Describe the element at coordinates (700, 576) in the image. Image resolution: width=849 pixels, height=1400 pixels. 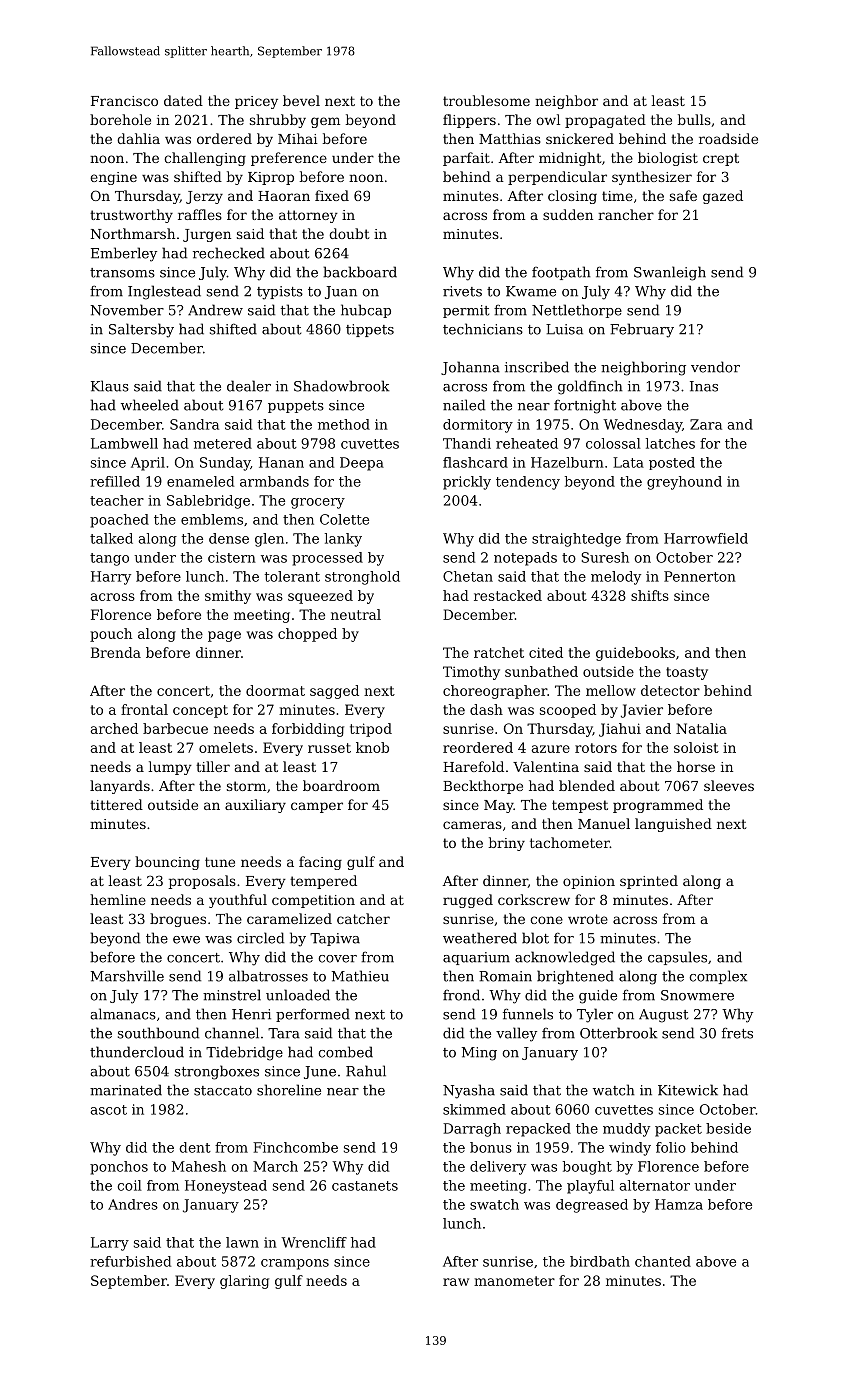
I see `Pennerton` at that location.
